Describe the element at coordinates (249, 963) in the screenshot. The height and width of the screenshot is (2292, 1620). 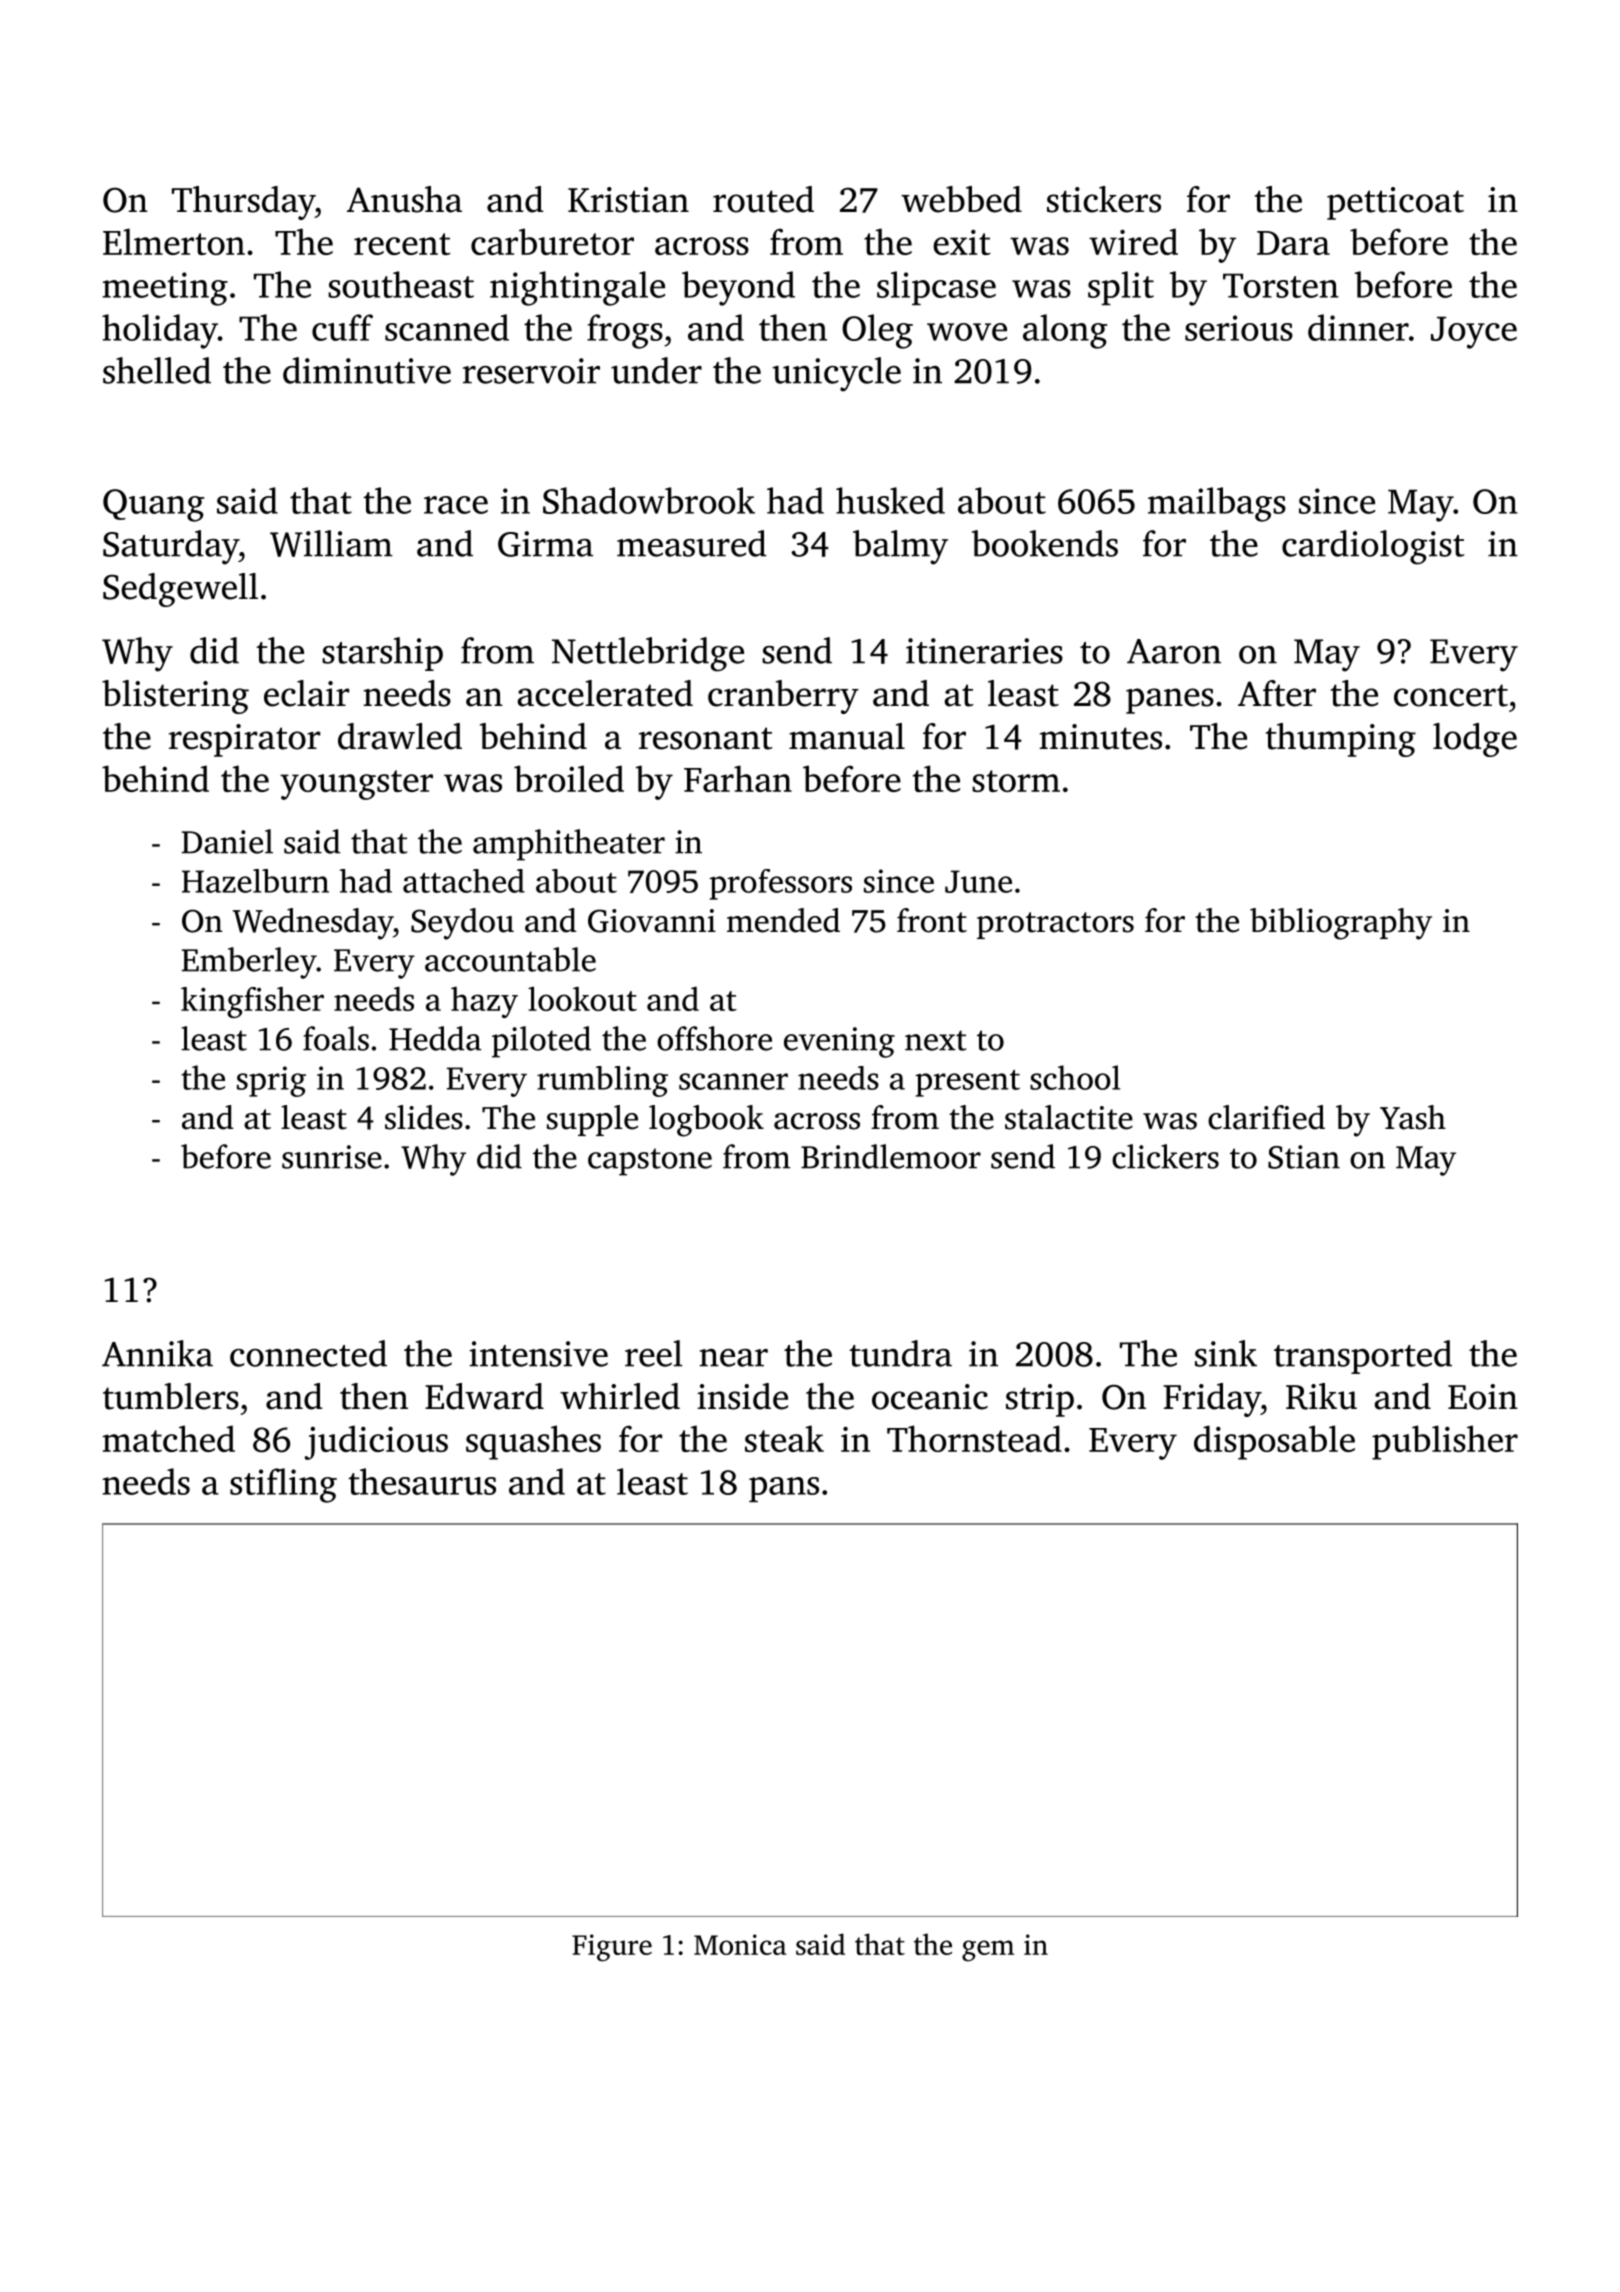
I see `Emberley` at that location.
